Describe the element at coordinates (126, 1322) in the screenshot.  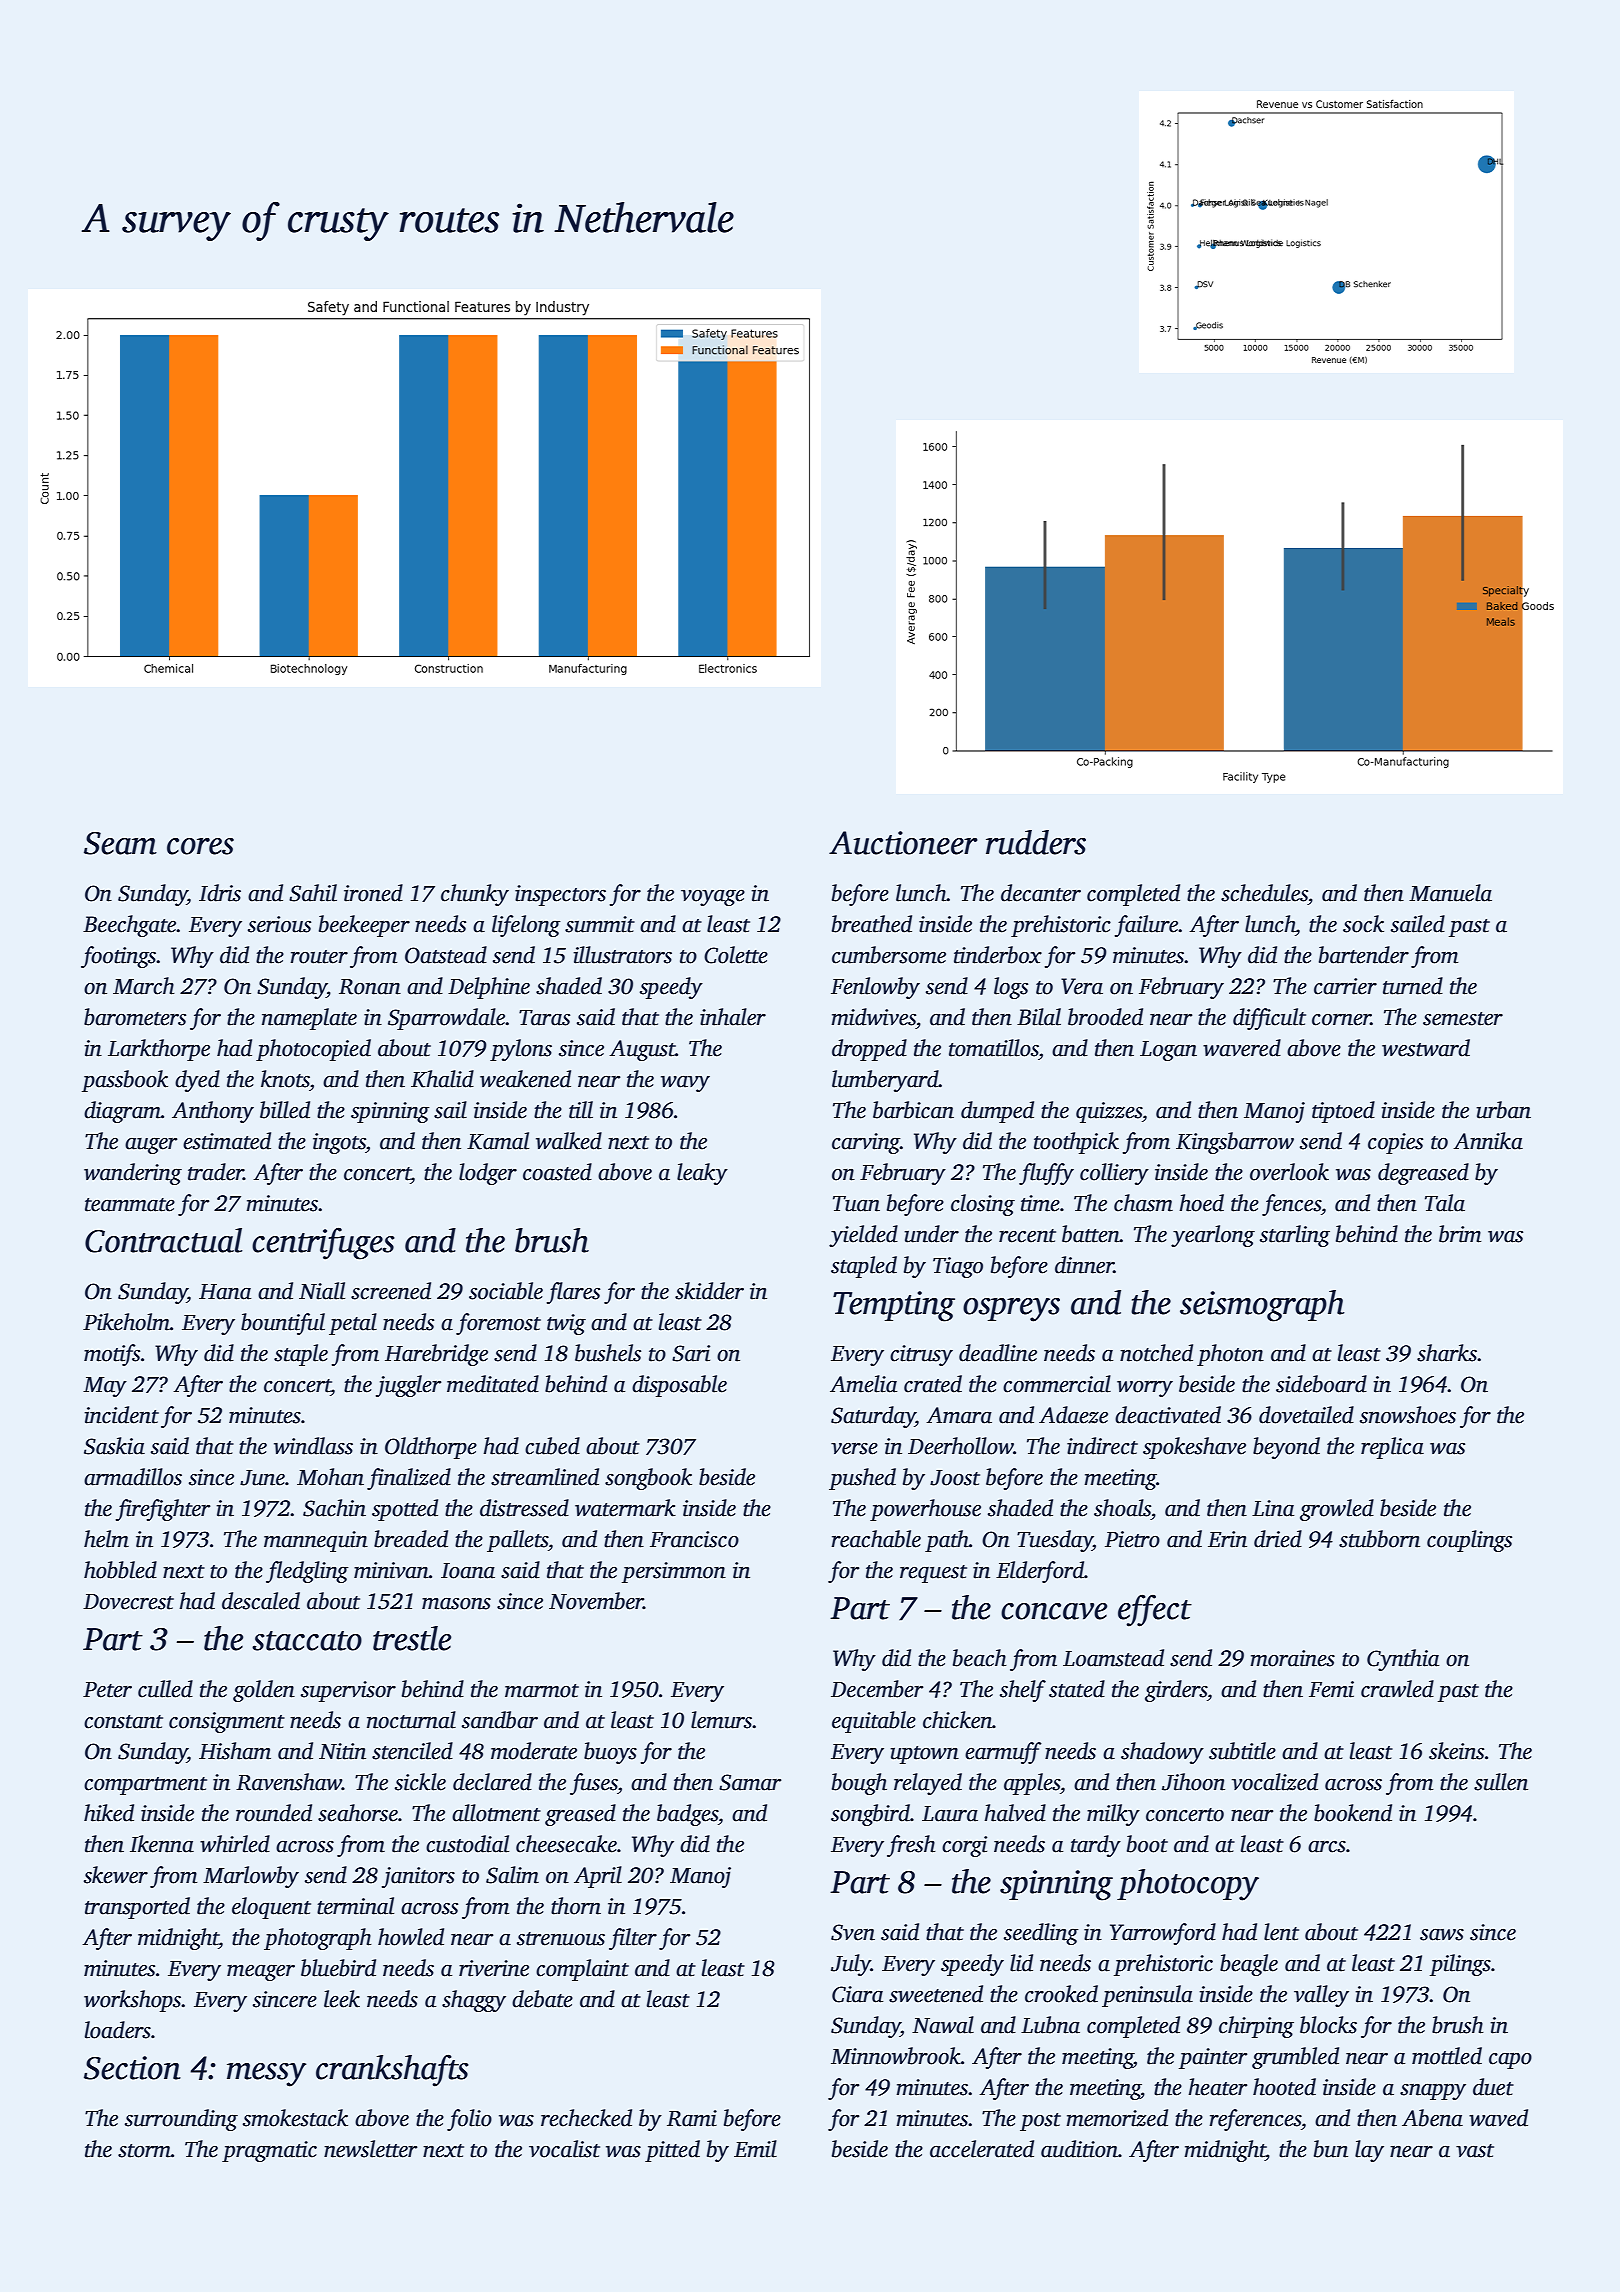
I see `Pikeholm` at that location.
